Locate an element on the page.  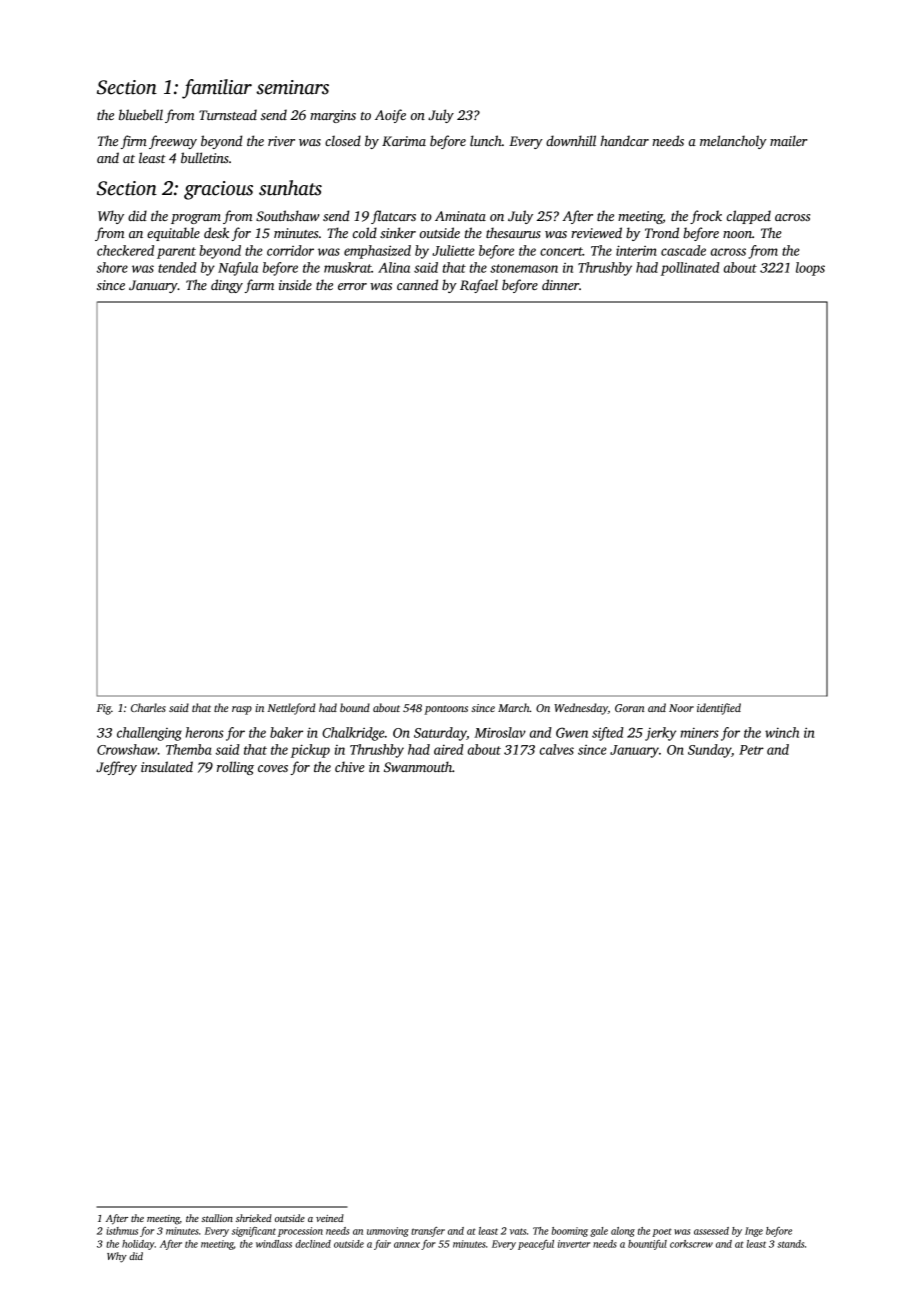
stallion is located at coordinates (217, 1218).
